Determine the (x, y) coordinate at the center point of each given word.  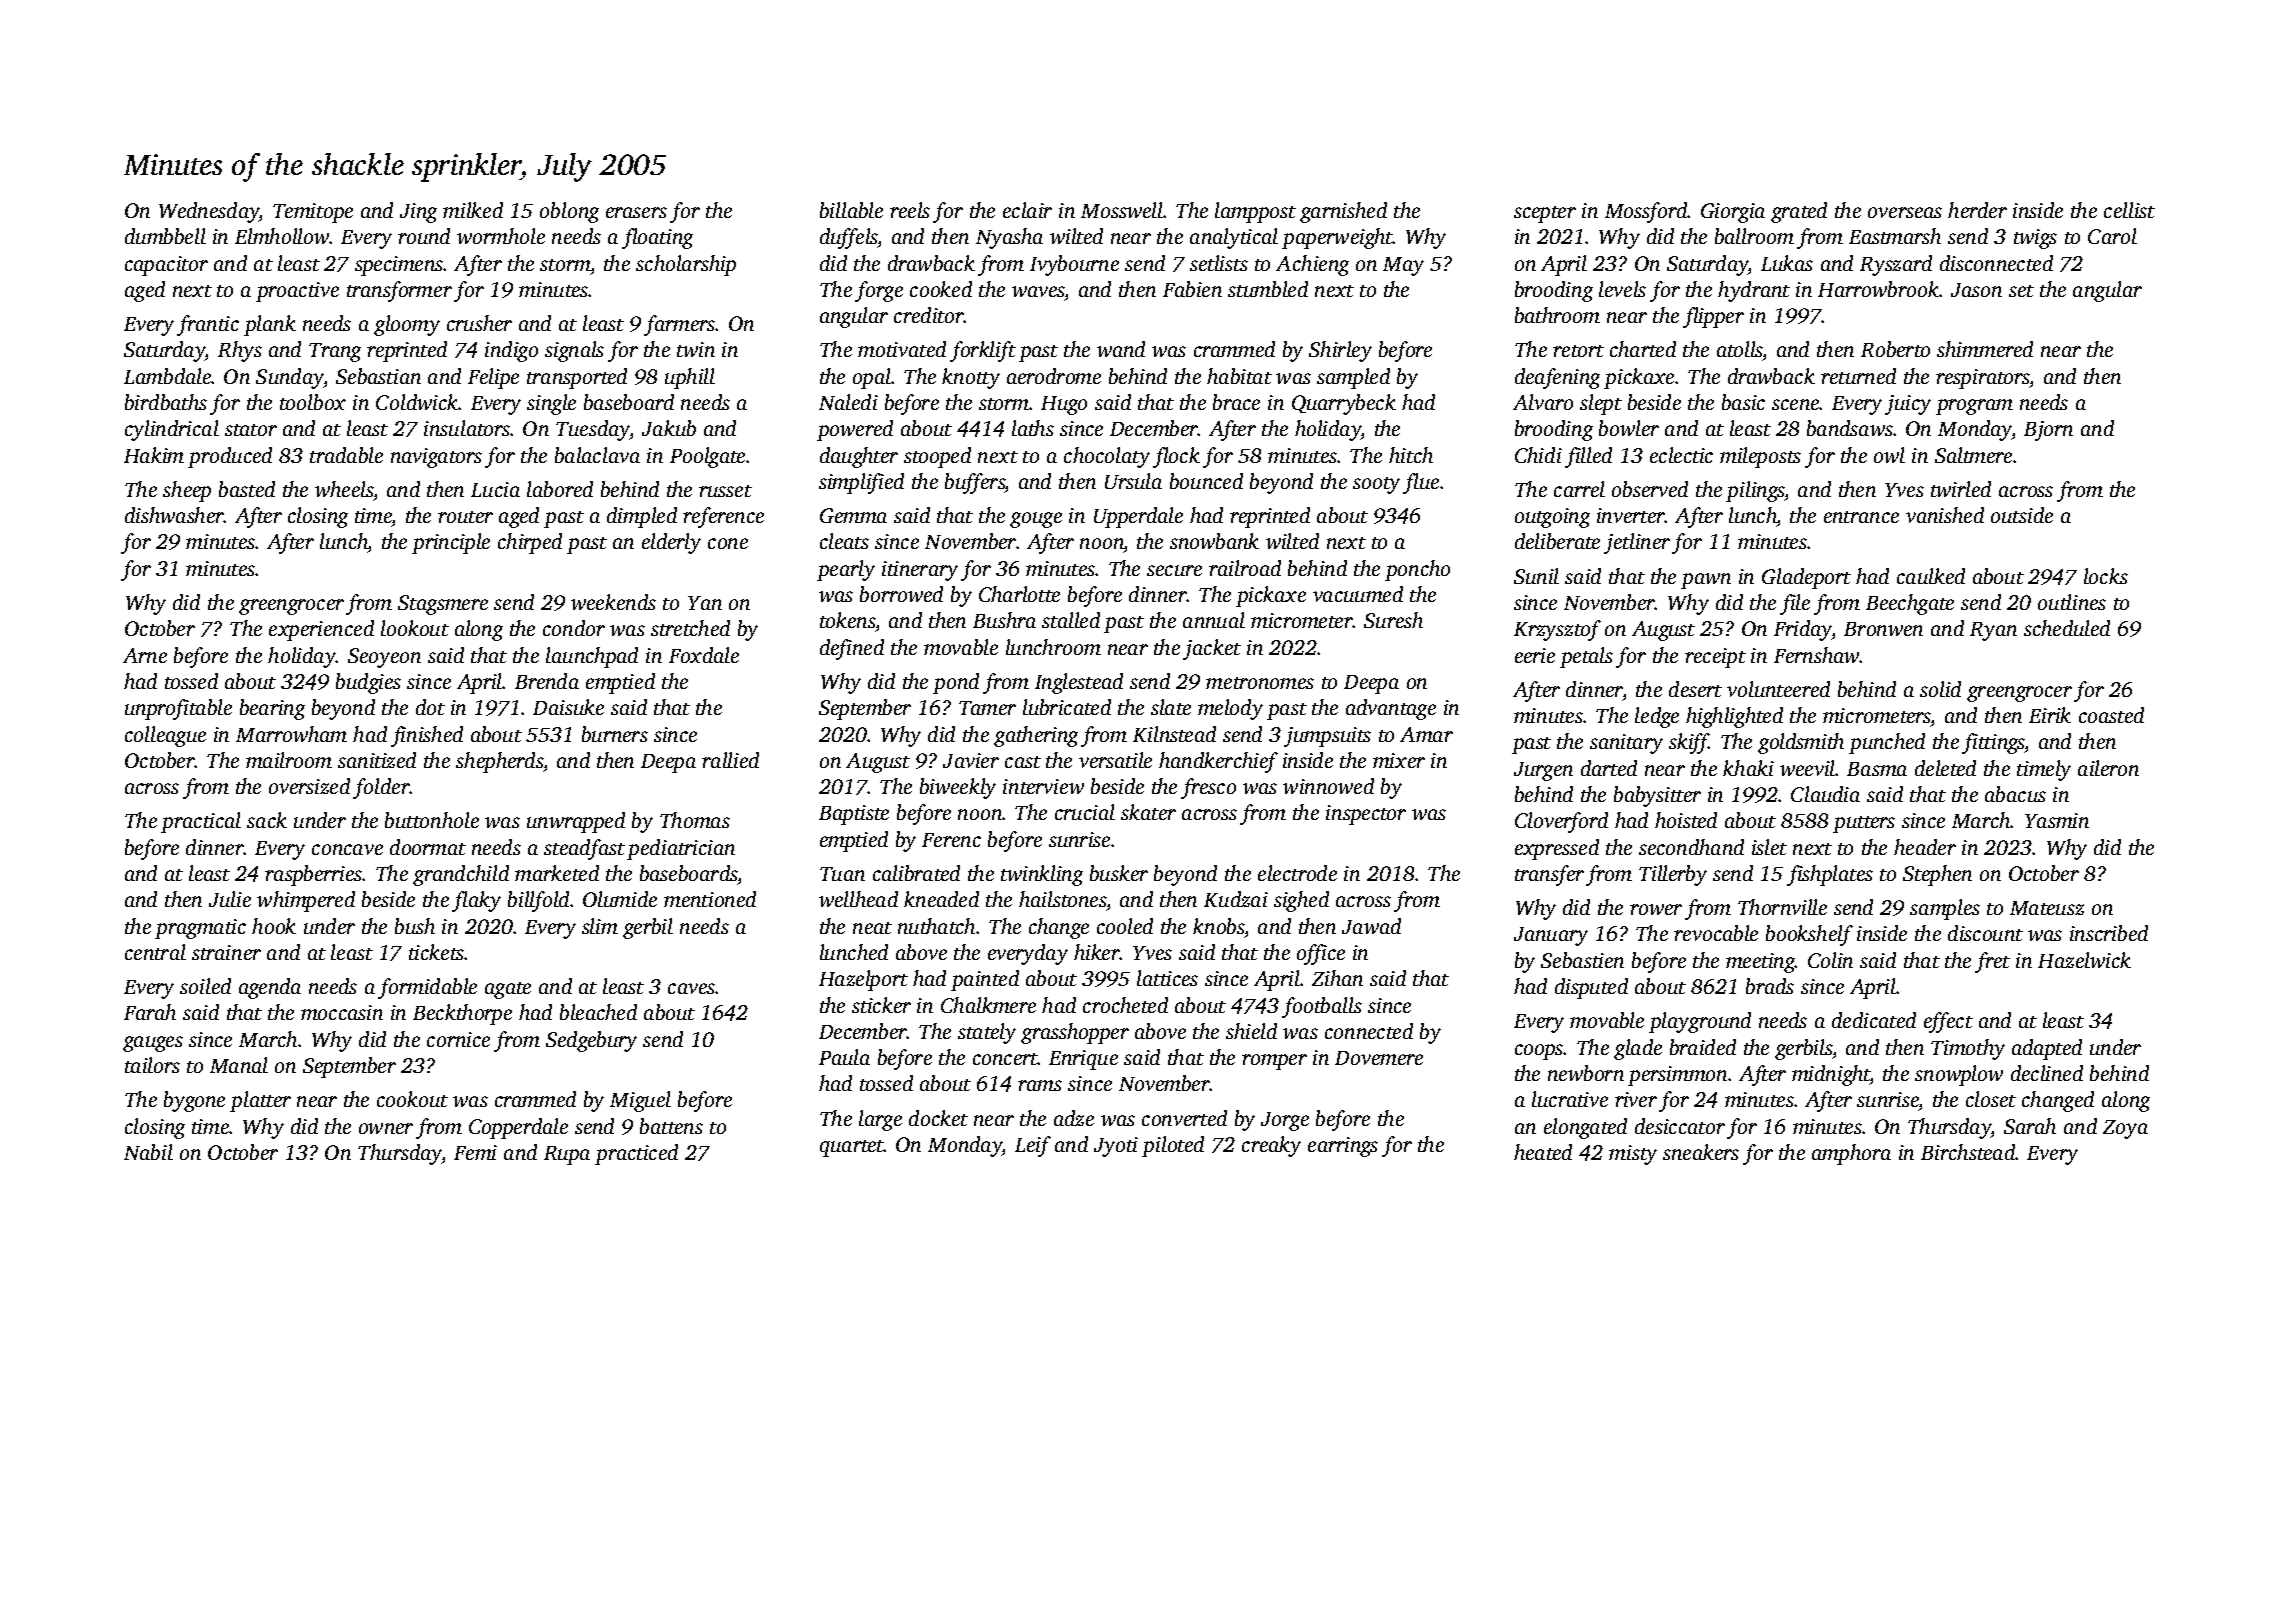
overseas (1905, 212)
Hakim (154, 455)
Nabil (148, 1152)
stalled (1071, 620)
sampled (1353, 378)
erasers (636, 212)
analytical (1234, 238)
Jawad (1371, 926)
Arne (145, 655)
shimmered (1985, 349)
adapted (2047, 1049)
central (155, 952)
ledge (1657, 717)
